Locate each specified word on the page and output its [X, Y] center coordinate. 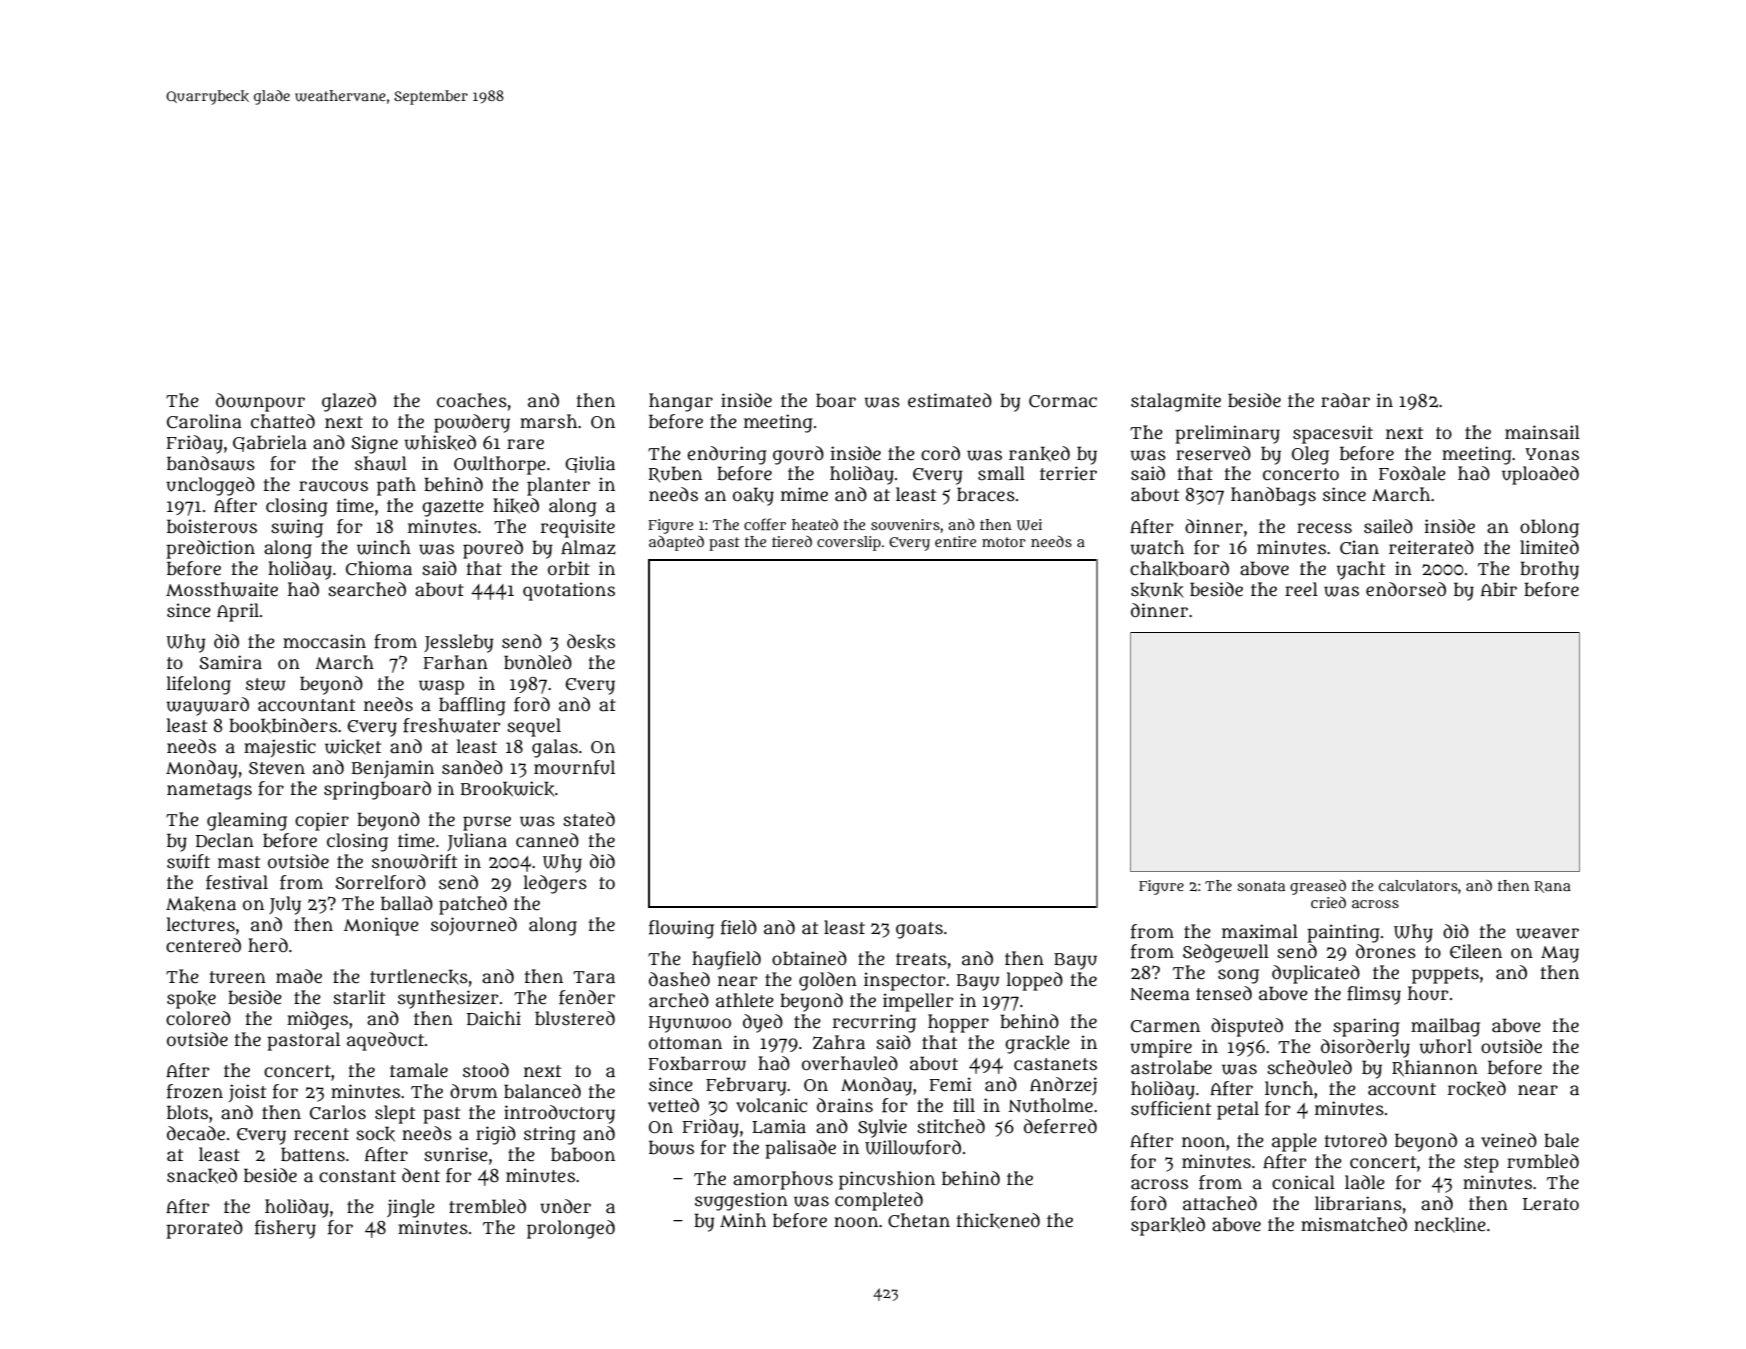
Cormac [1063, 401]
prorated [204, 1229]
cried [1328, 902]
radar [1345, 400]
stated [589, 819]
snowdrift [414, 861]
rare [525, 444]
